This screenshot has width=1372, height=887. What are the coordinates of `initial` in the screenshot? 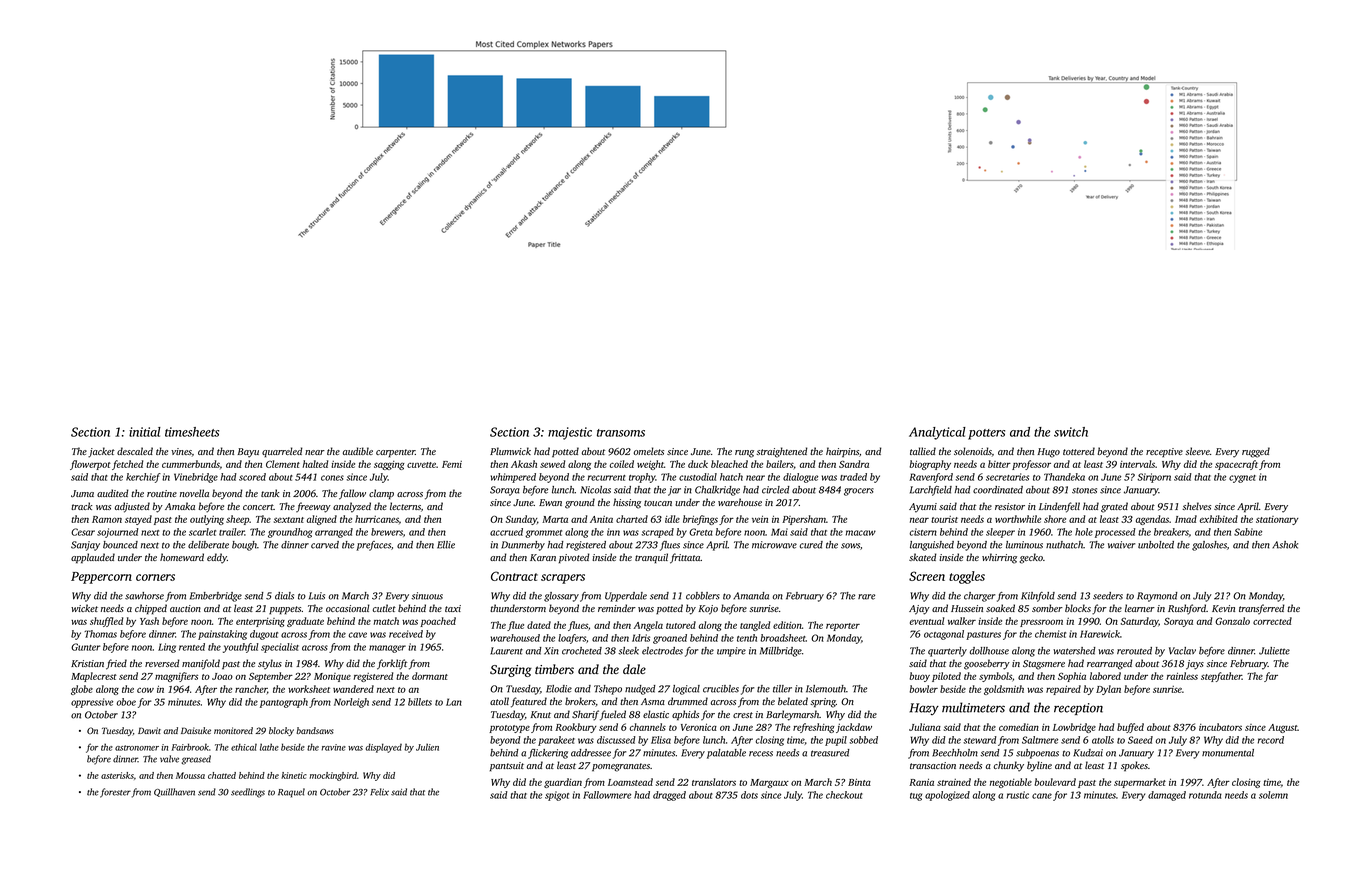 It's located at (145, 432).
